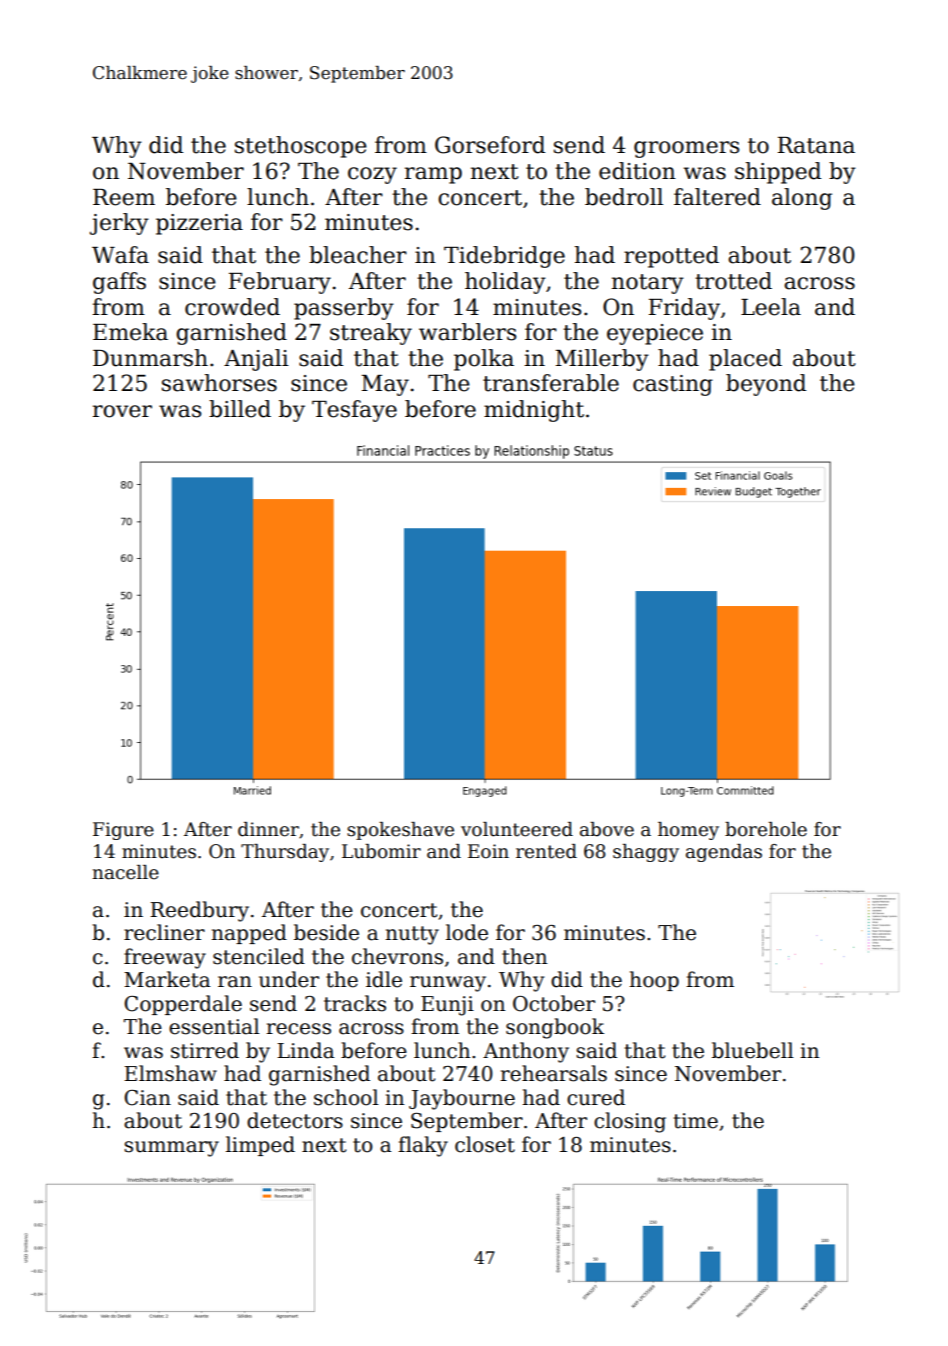 The width and height of the screenshot is (948, 1346). Describe the element at coordinates (724, 853) in the screenshot. I see `agendas` at that location.
